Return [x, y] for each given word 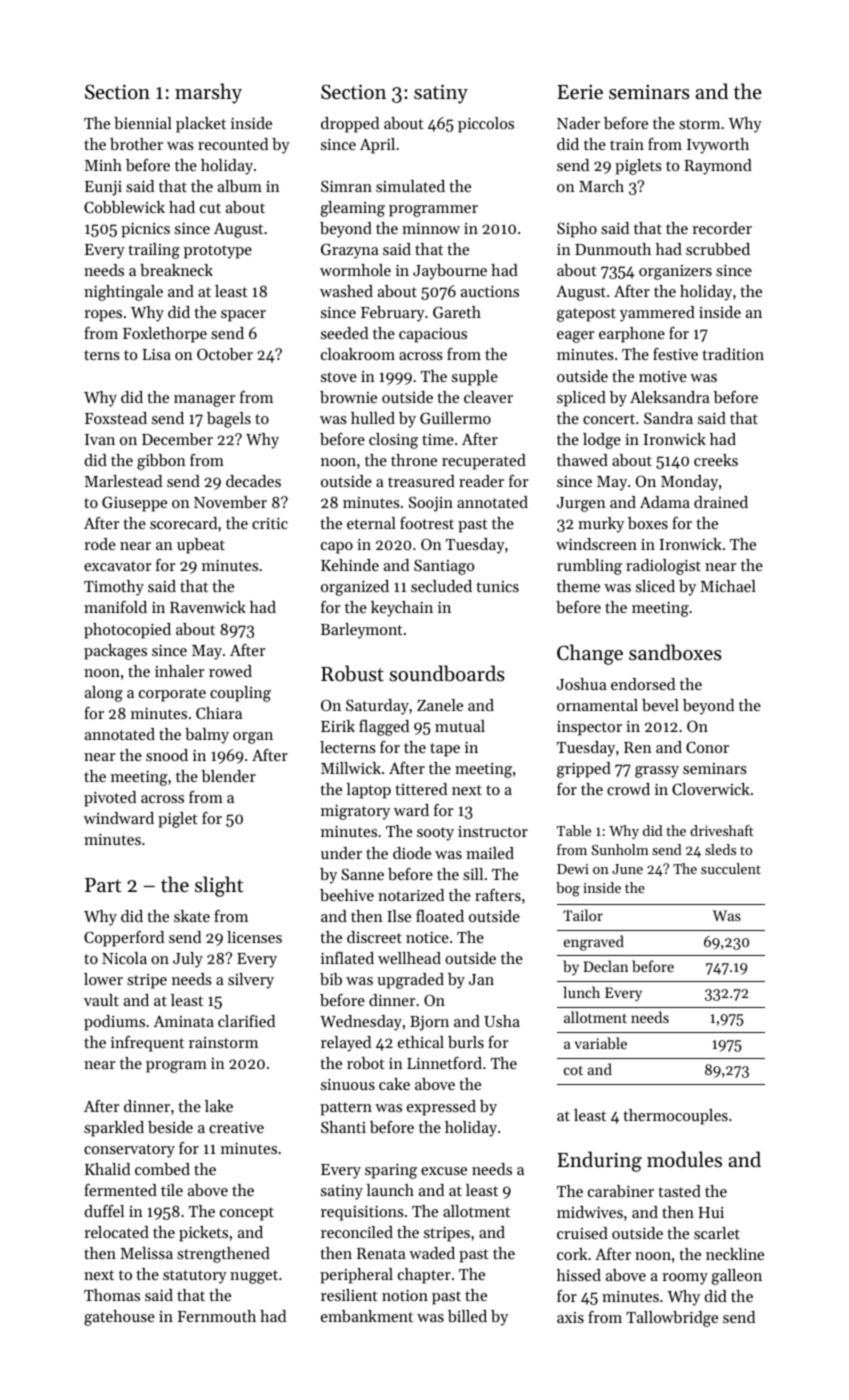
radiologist [663, 567]
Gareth [457, 312]
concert [609, 419]
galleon [736, 1277]
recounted [233, 144]
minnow [431, 228]
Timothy [114, 588]
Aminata [183, 1021]
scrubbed [718, 249]
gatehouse [119, 1318]
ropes [103, 316]
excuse [444, 1171]
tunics [497, 586]
